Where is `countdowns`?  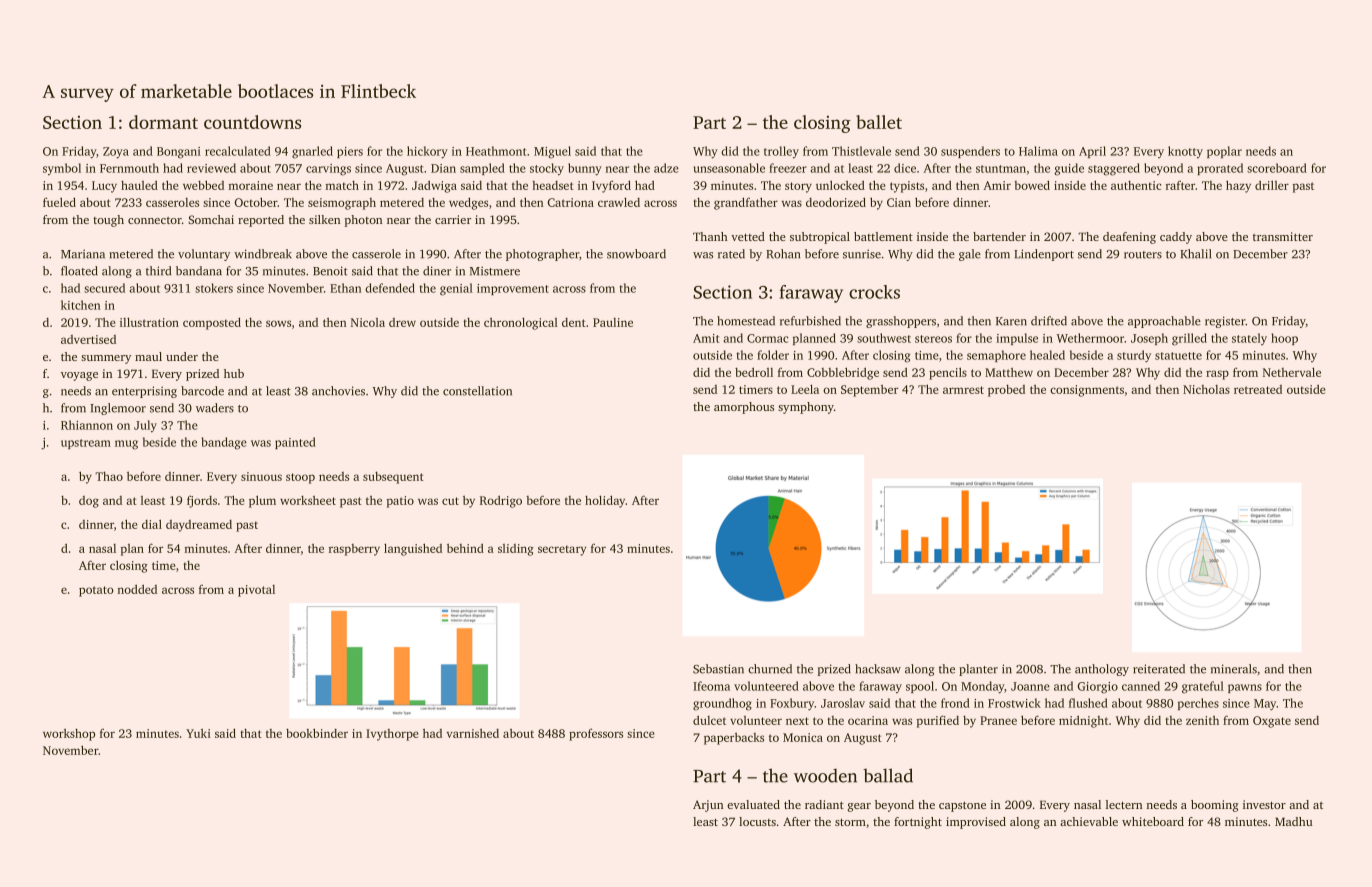
countdowns is located at coordinates (252, 122).
